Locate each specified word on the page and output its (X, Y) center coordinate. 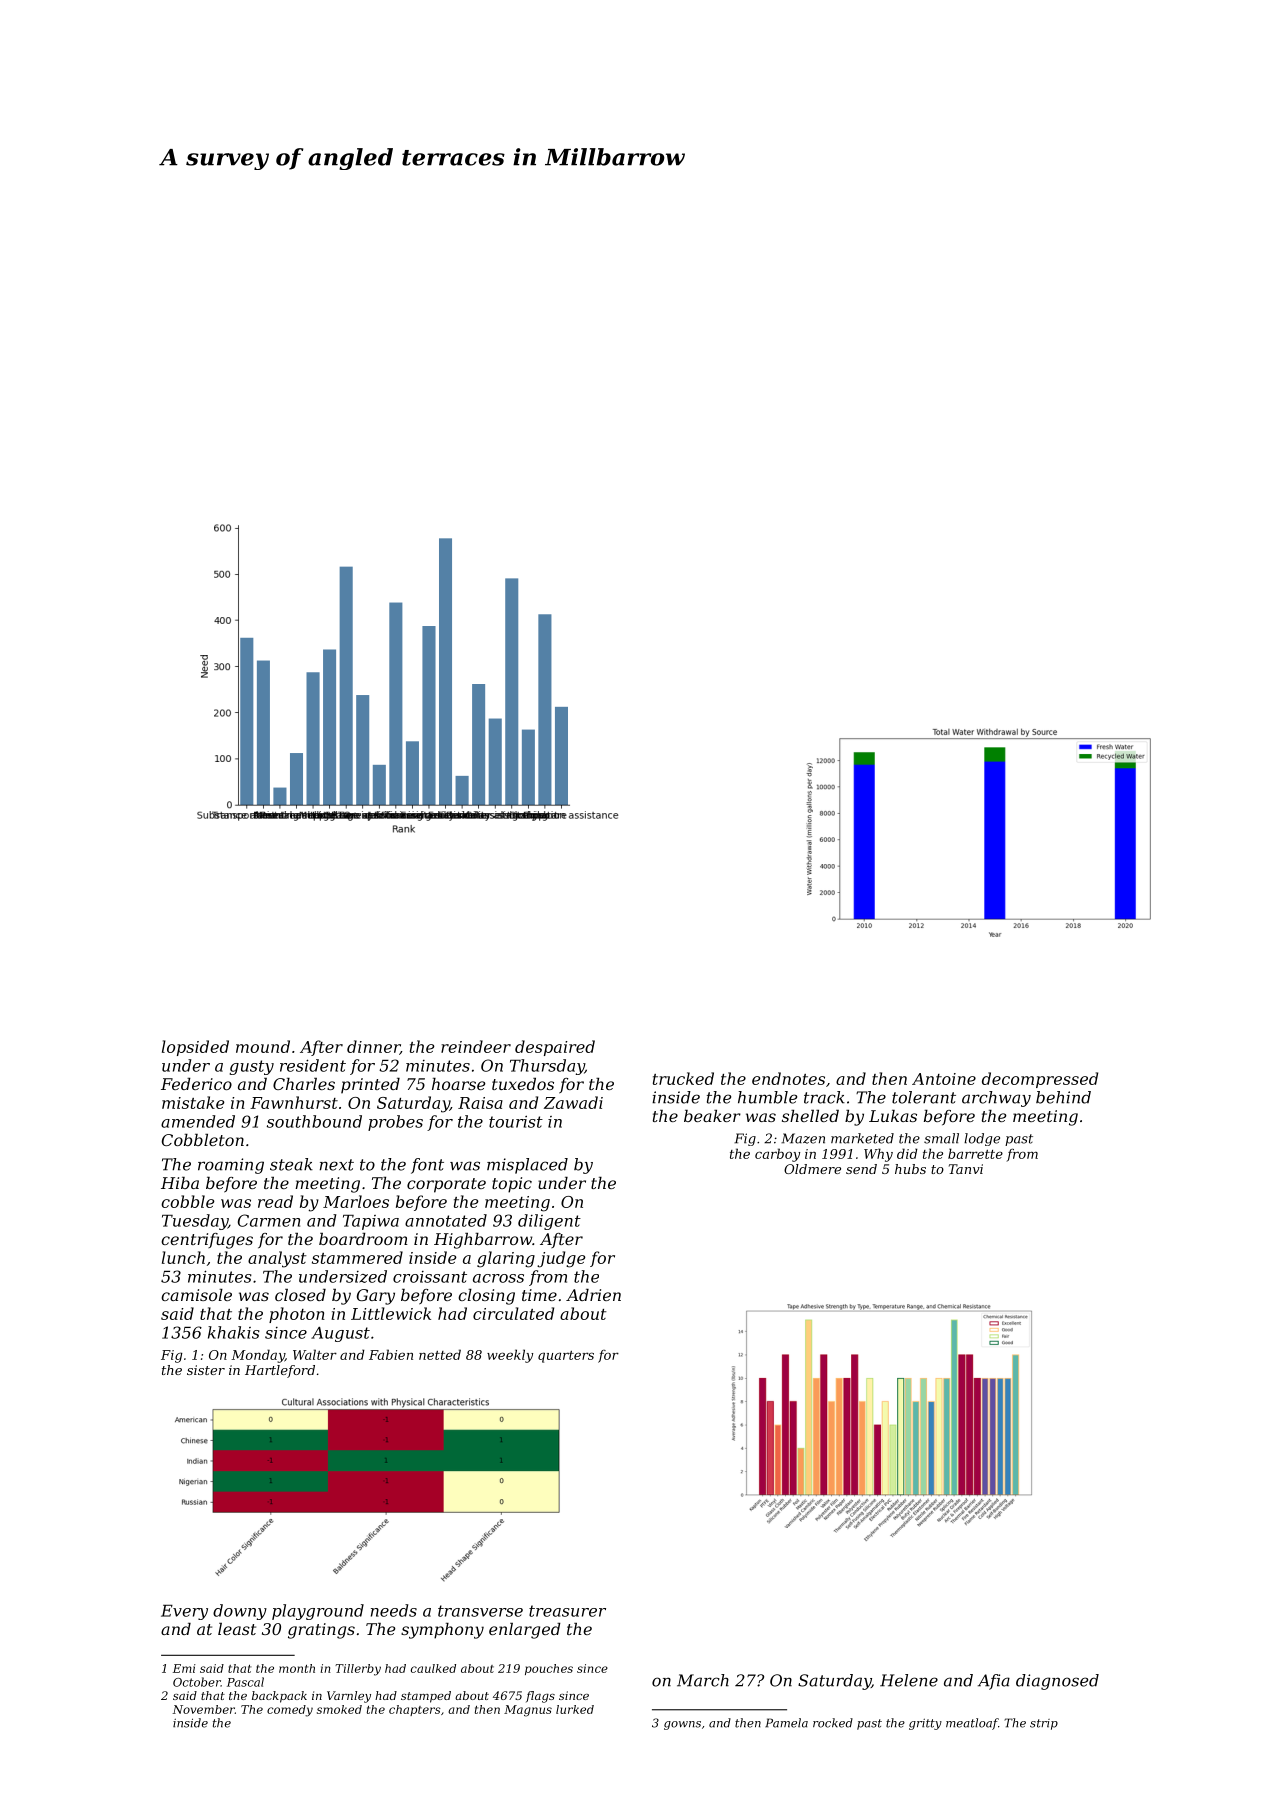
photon (297, 1315)
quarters (566, 1357)
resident (313, 1065)
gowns (682, 1725)
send (861, 1169)
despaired (555, 1048)
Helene (909, 1680)
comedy (290, 1711)
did (907, 1153)
